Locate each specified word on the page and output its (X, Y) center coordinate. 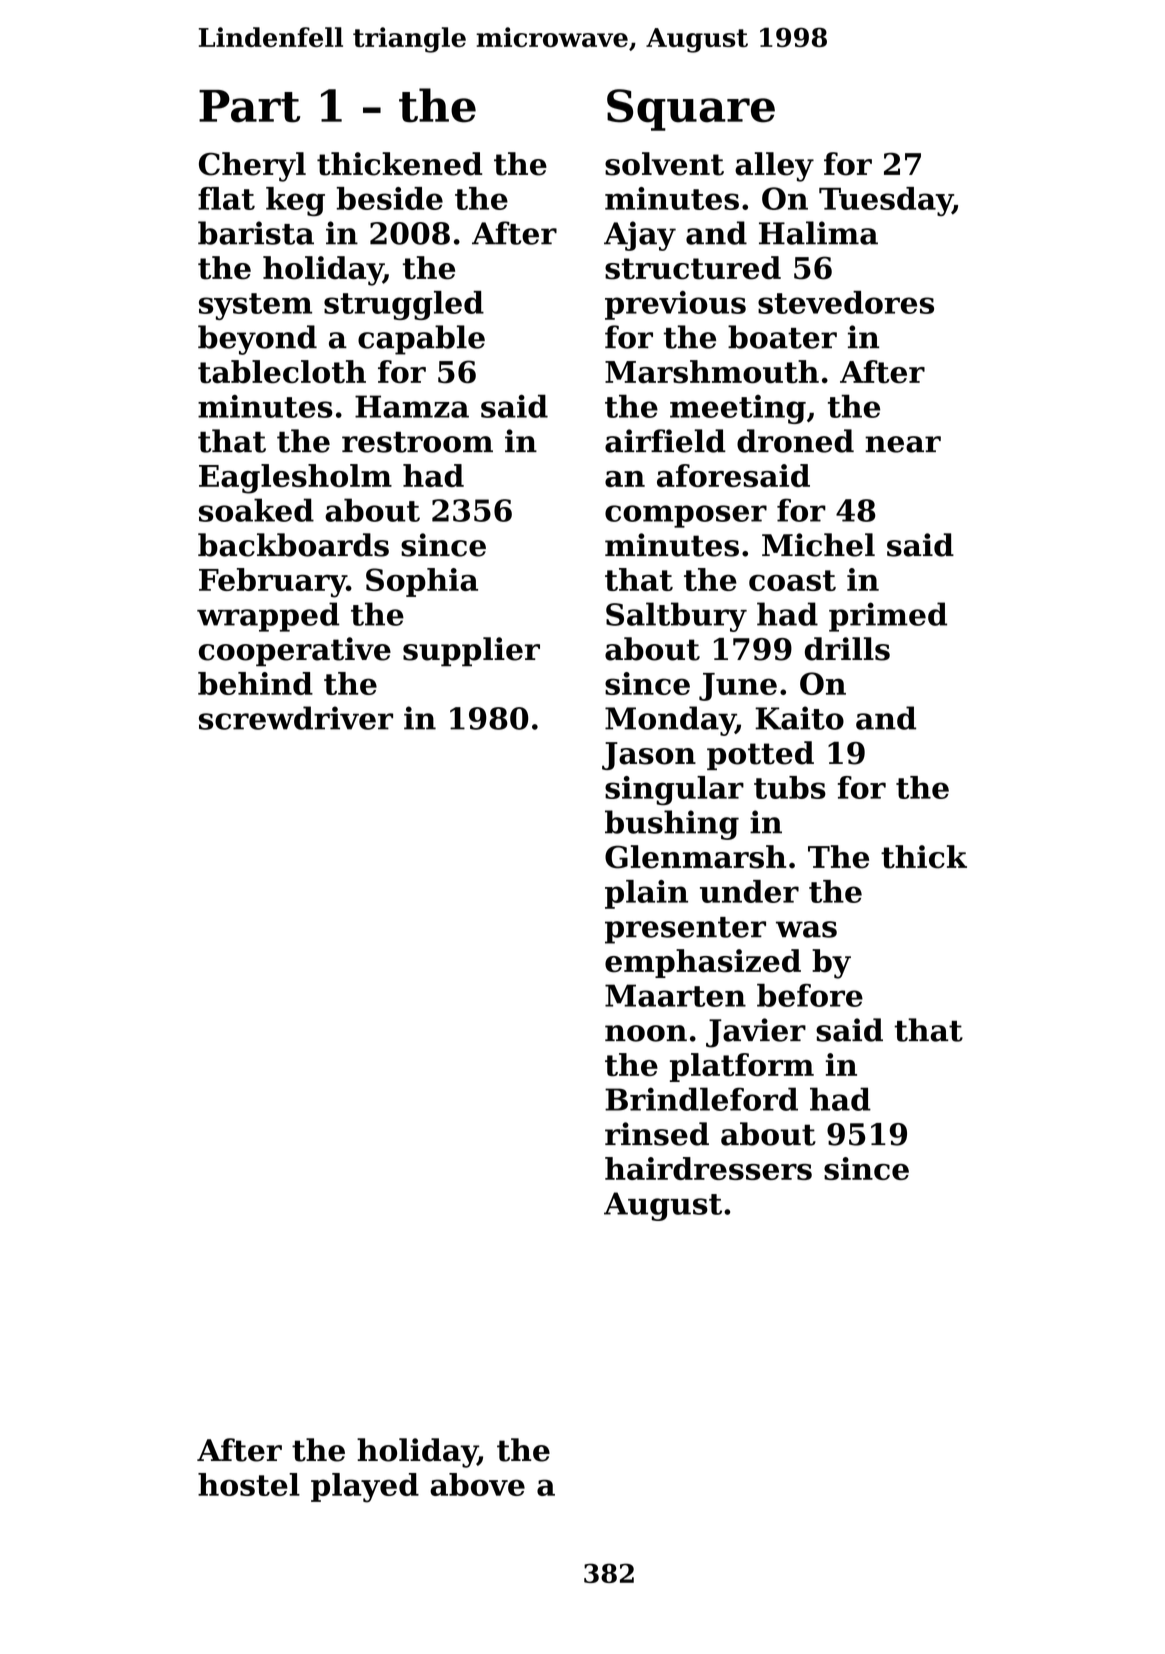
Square (691, 110)
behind (255, 683)
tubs (790, 787)
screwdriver (296, 718)
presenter (685, 930)
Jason (649, 756)
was (806, 929)
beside (390, 198)
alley (774, 167)
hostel (249, 1484)
